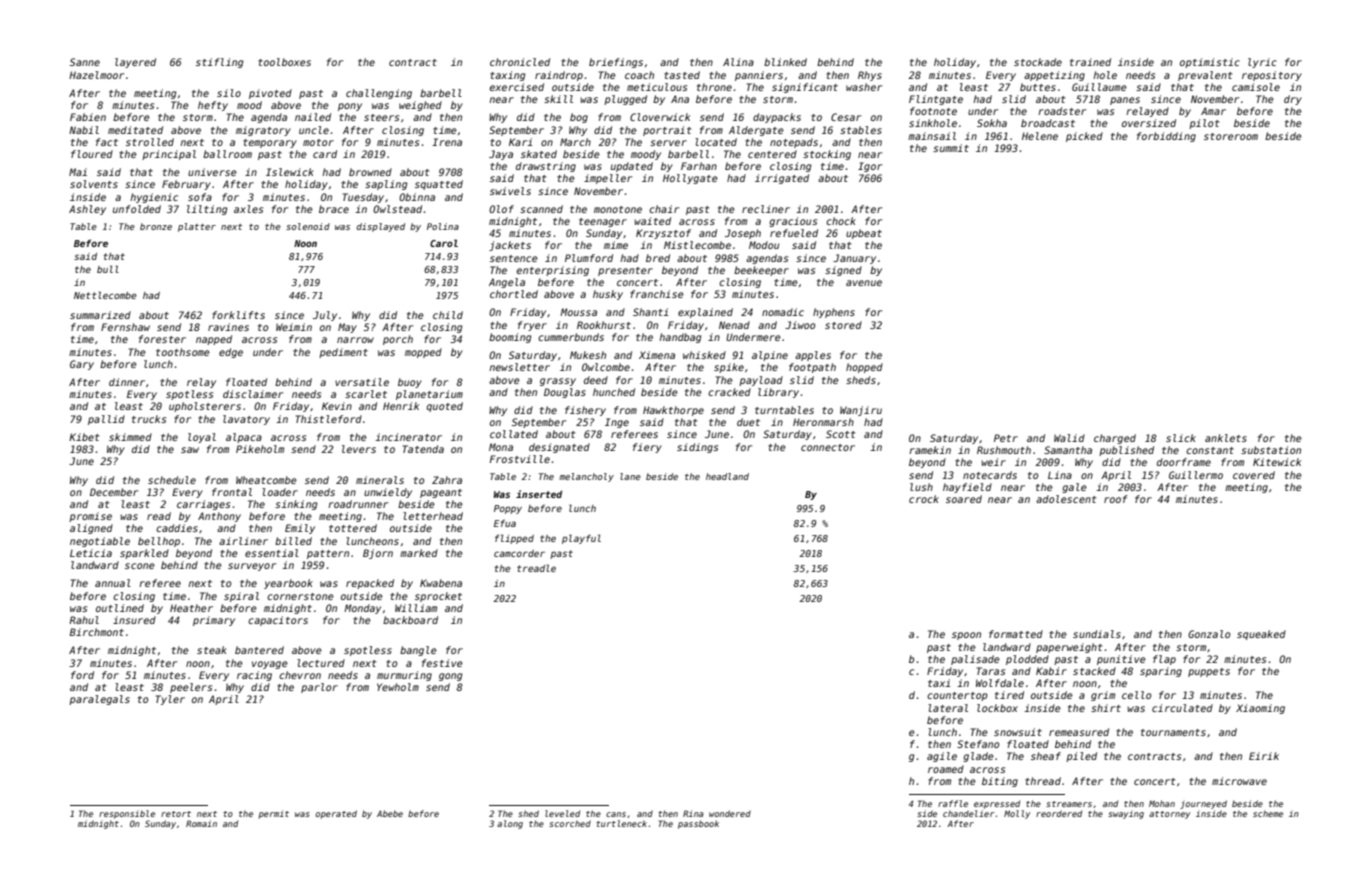 The width and height of the screenshot is (1372, 887). Describe the element at coordinates (870, 76) in the screenshot. I see `Rhys` at that location.
